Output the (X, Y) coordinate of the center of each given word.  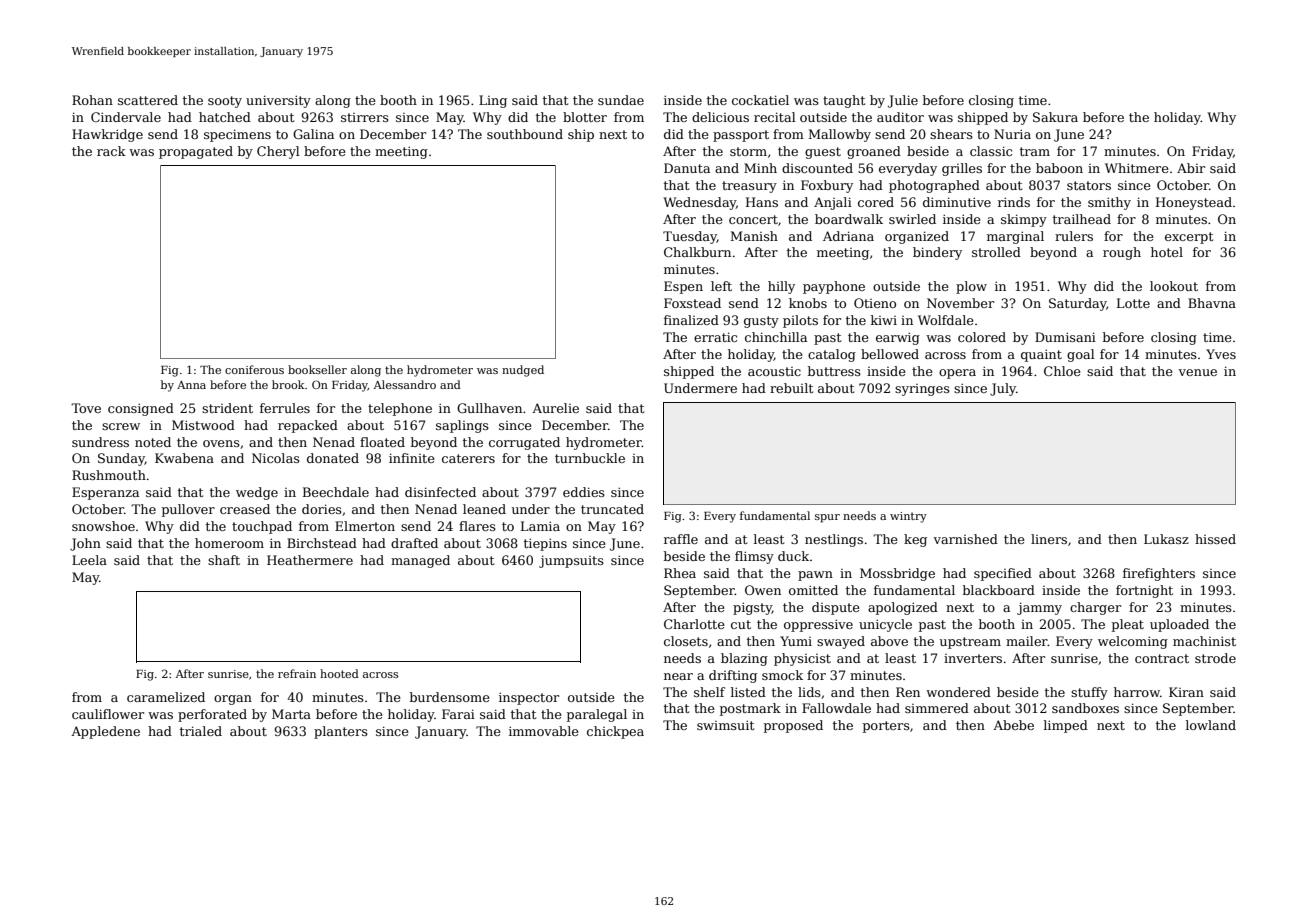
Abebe (1013, 725)
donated (333, 458)
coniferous (254, 369)
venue (1197, 372)
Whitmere (1137, 168)
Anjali (833, 203)
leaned (484, 509)
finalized (691, 320)
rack (111, 151)
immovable (544, 731)
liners (1049, 539)
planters (341, 732)
